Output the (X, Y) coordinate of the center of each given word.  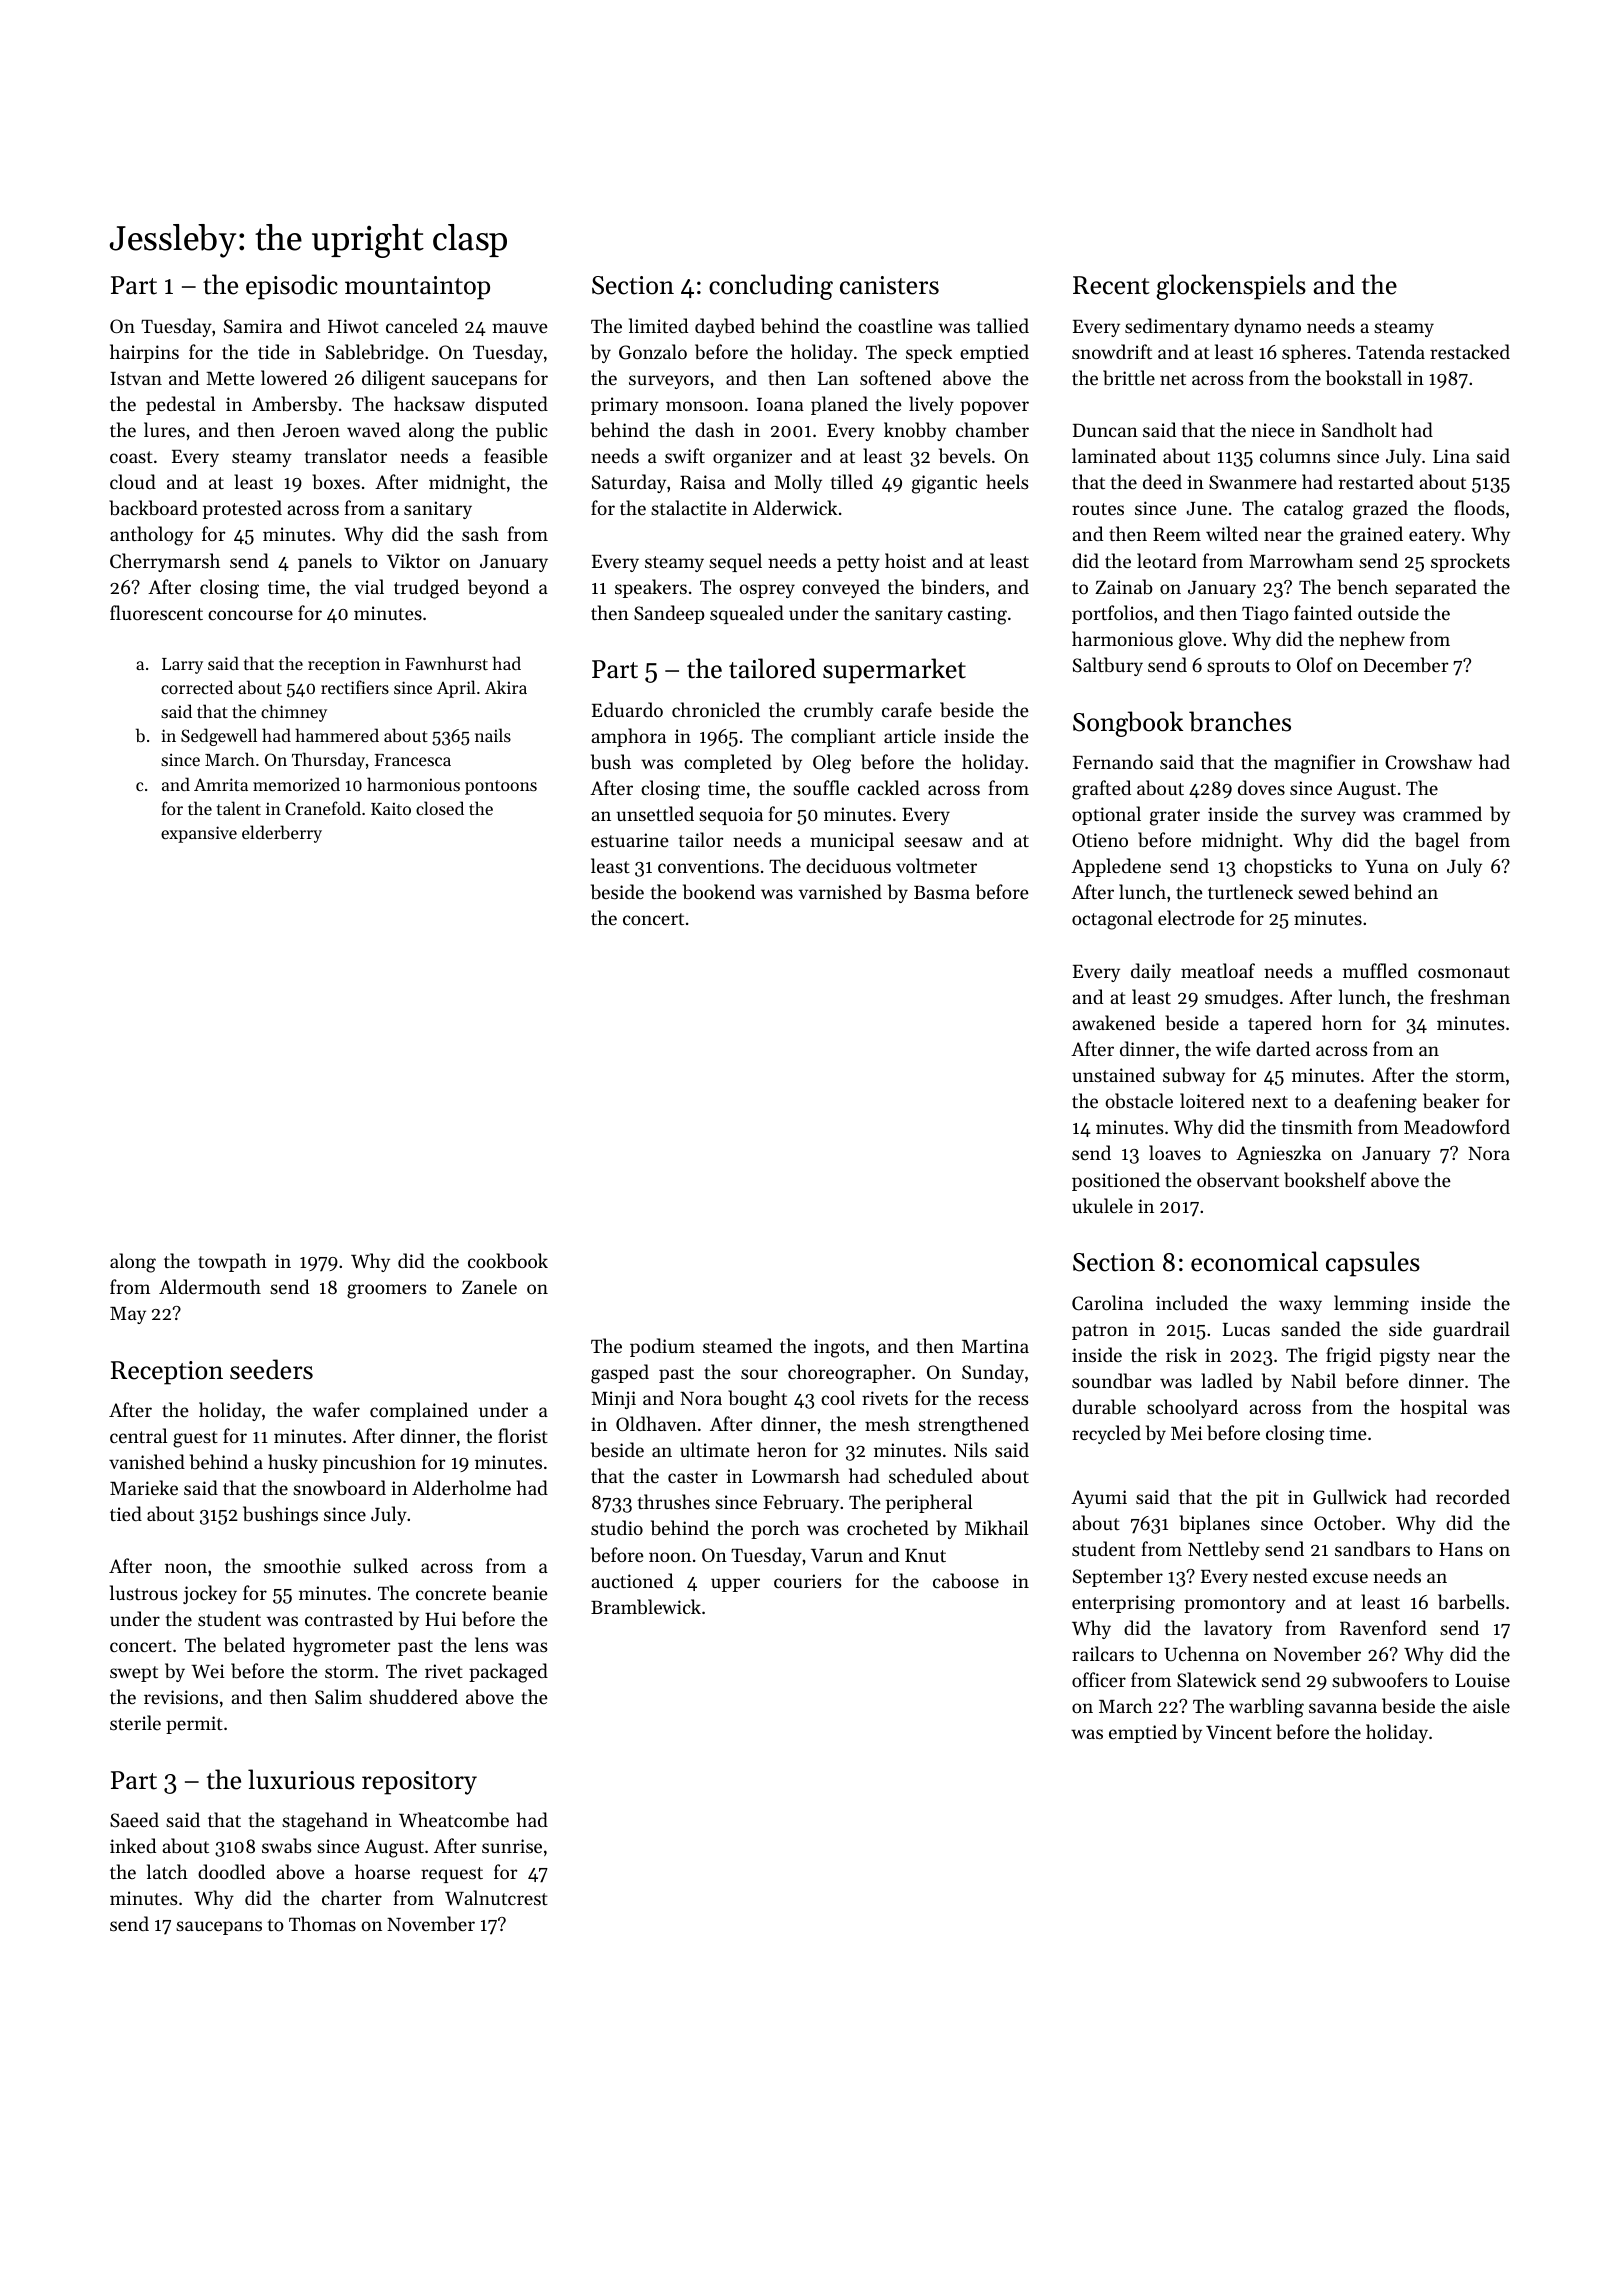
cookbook (508, 1260)
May (128, 1315)
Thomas (322, 1923)
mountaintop (417, 288)
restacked (1470, 351)
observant (1238, 1180)
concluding (771, 287)
